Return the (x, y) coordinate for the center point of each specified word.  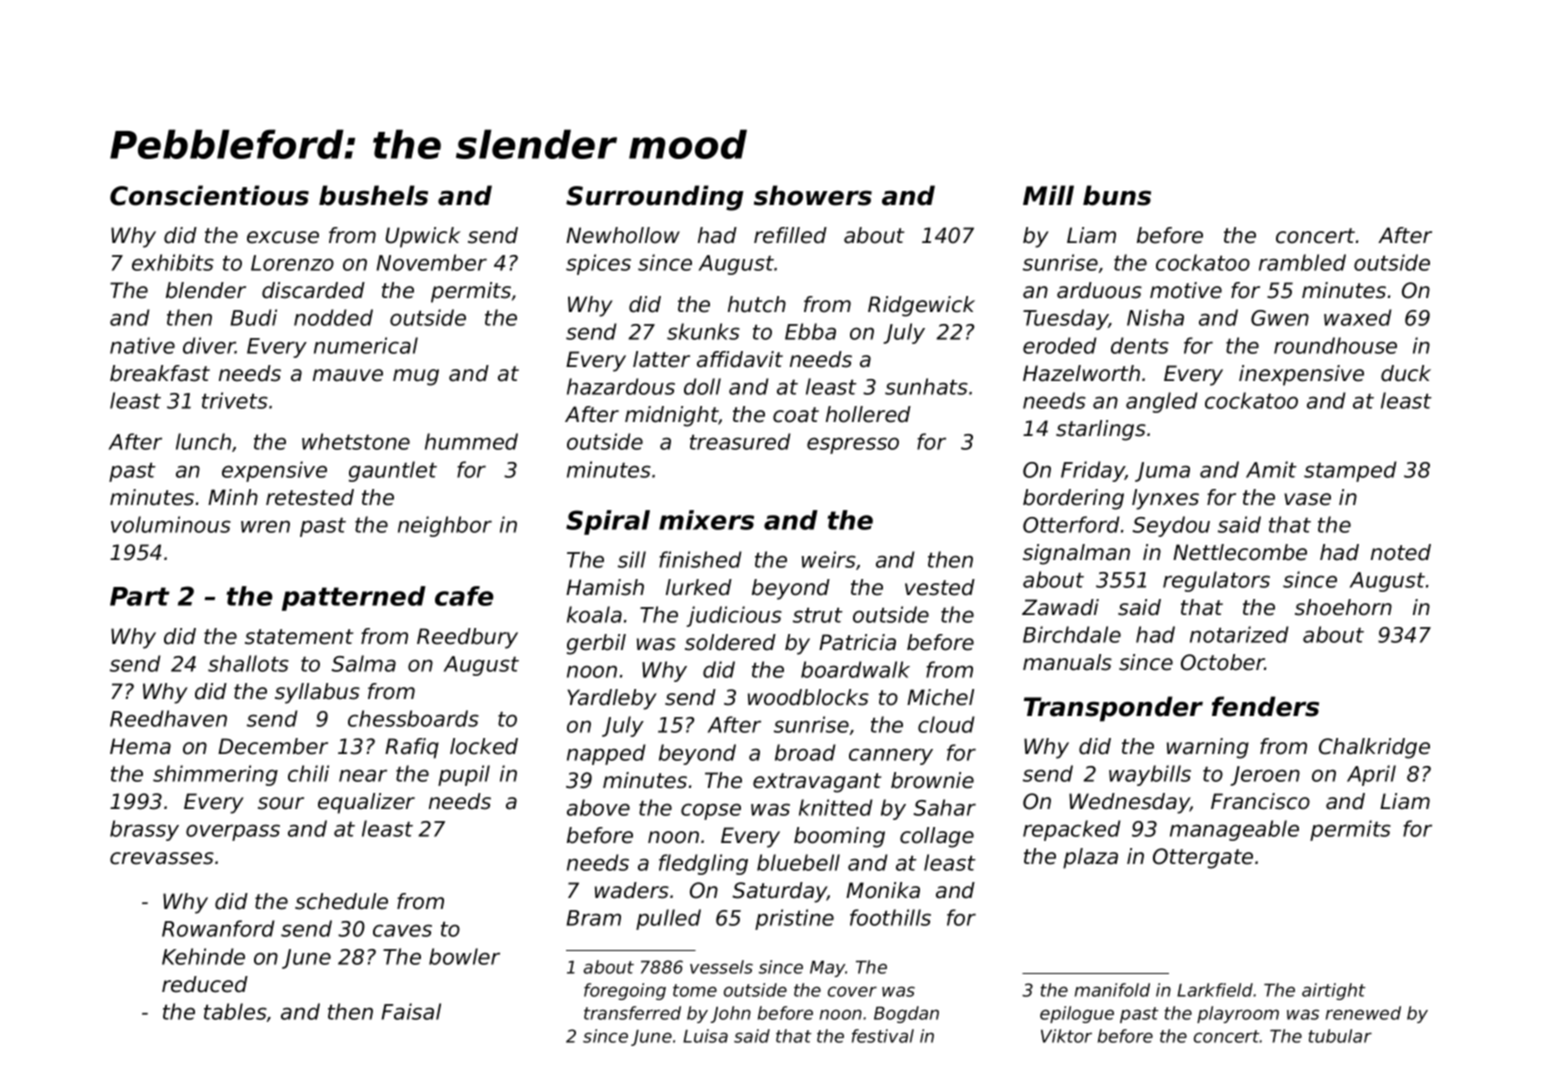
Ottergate (1203, 858)
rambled (1302, 262)
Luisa (705, 1036)
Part (140, 596)
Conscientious (209, 195)
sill (632, 559)
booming (839, 837)
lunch (203, 441)
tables (235, 1011)
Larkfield (1215, 990)
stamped (1350, 471)
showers (813, 195)
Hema (140, 746)
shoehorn (1343, 607)
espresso (853, 445)
